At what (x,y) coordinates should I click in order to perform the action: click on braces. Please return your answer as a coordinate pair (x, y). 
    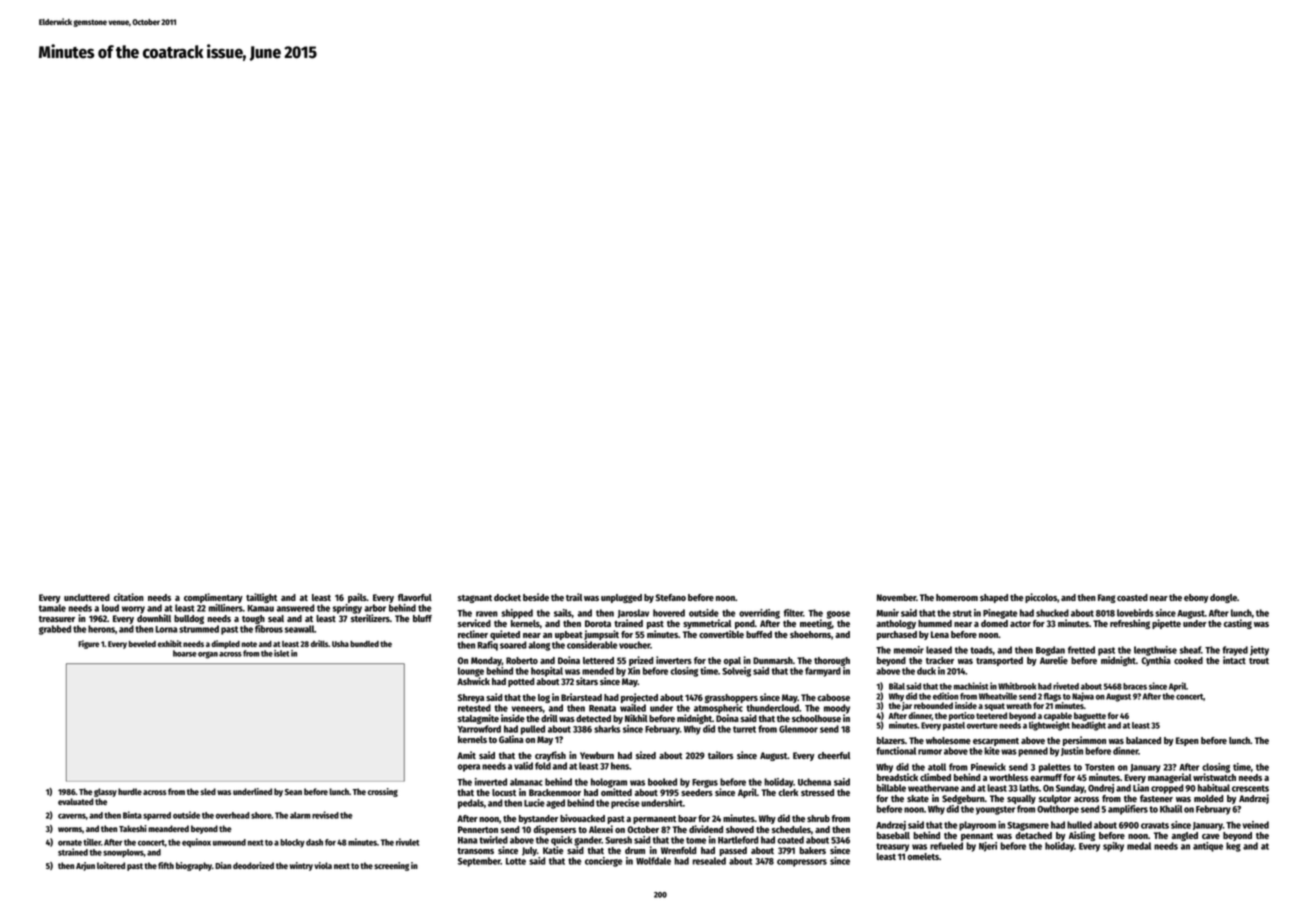
    Looking at the image, I should click on (1135, 686).
